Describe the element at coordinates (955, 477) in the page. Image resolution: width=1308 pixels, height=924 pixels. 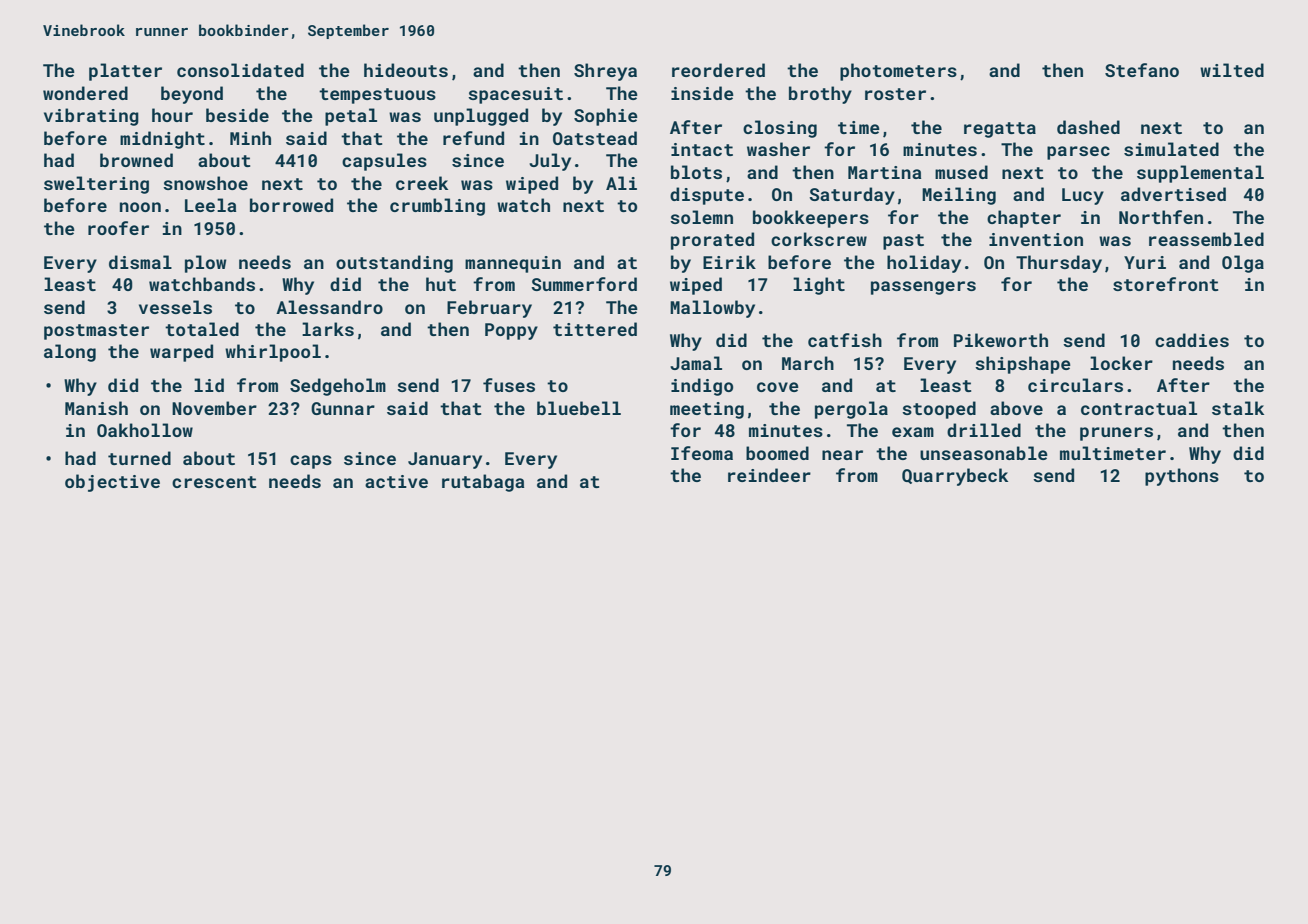
I see `Quarrybeck` at that location.
